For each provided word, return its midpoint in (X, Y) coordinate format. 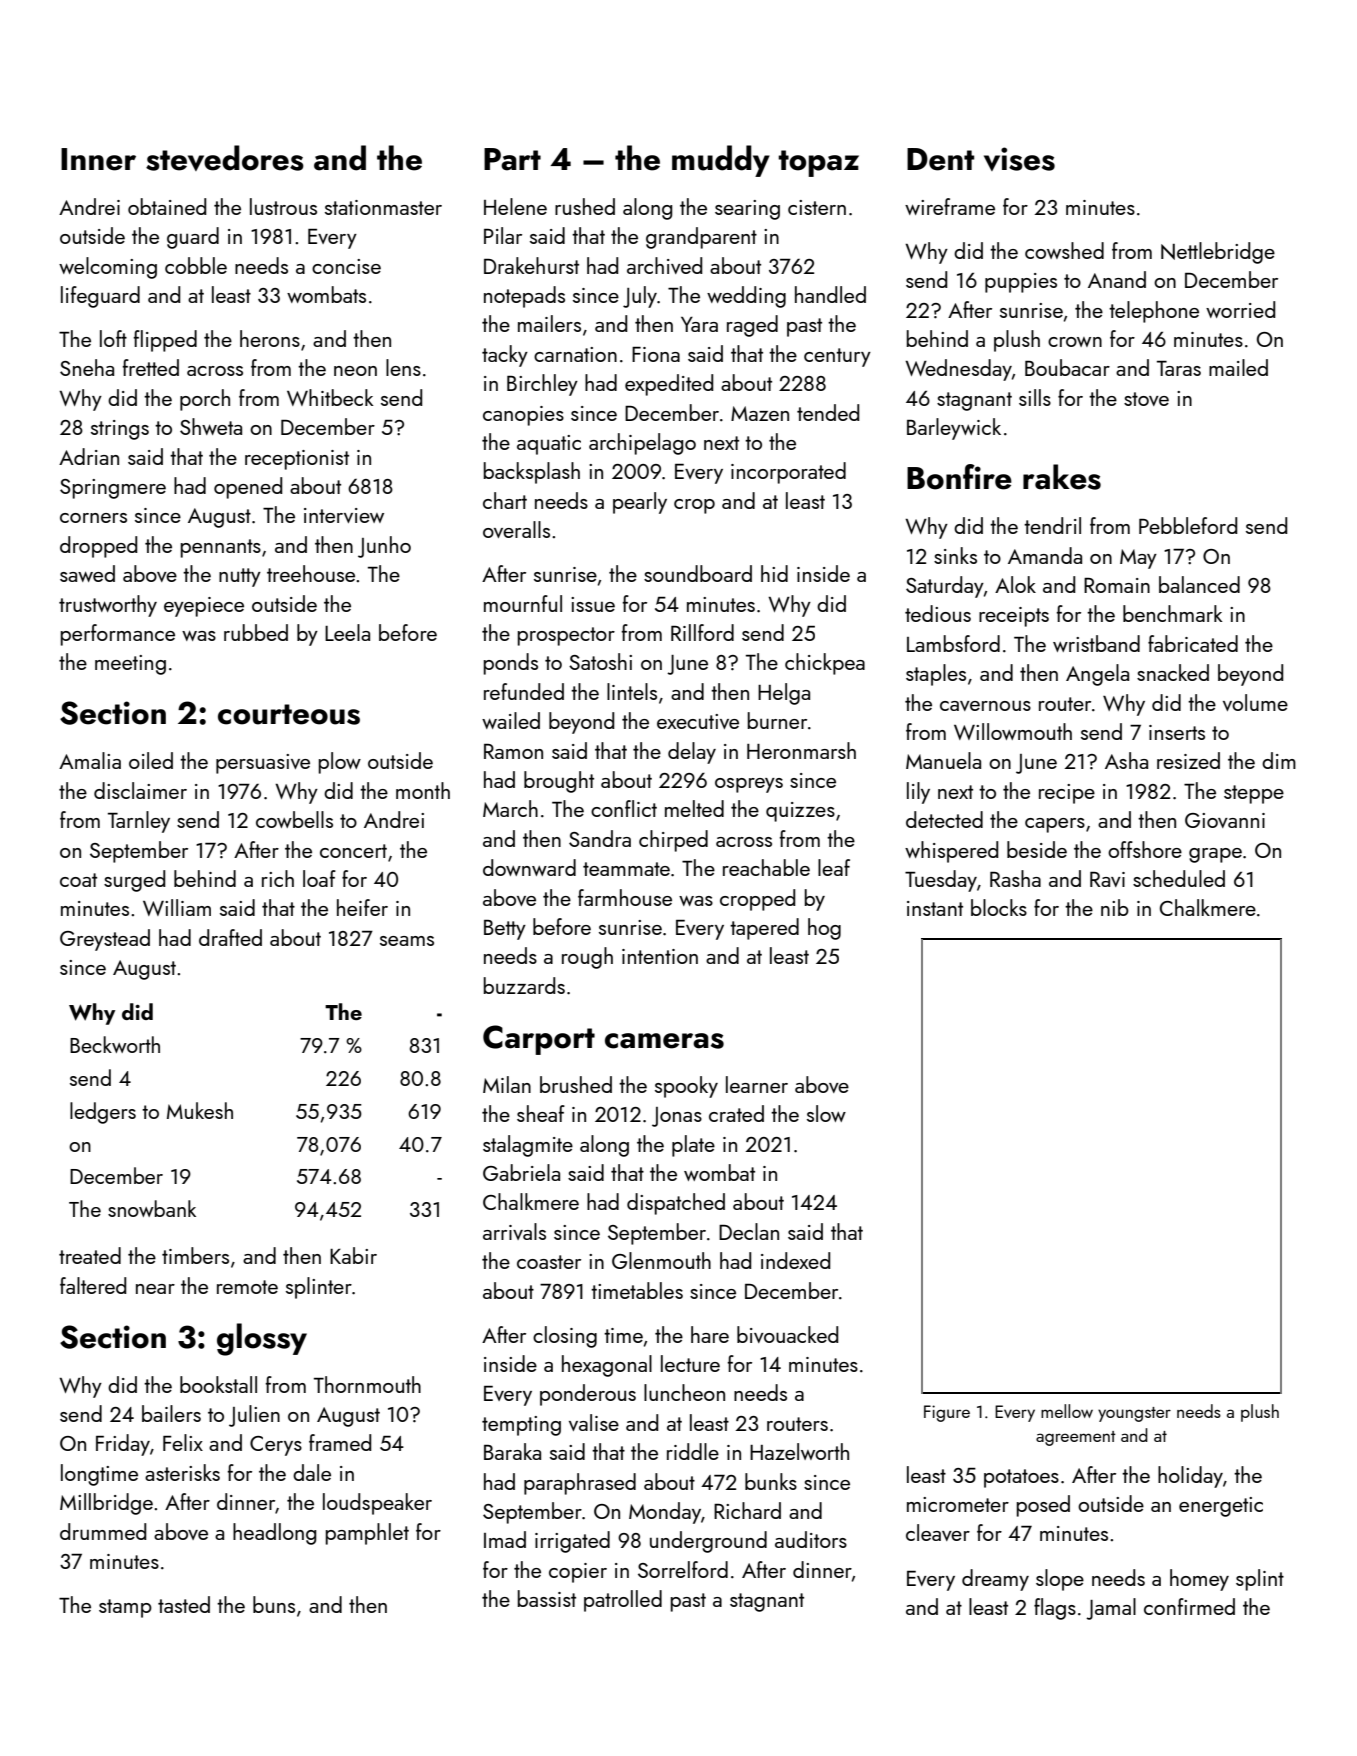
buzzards (524, 985)
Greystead (105, 940)
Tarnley (139, 822)
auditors (811, 1539)
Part (512, 159)
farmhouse (625, 897)
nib (1115, 907)
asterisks (182, 1472)
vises (1019, 159)
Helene (515, 206)
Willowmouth (1013, 731)
